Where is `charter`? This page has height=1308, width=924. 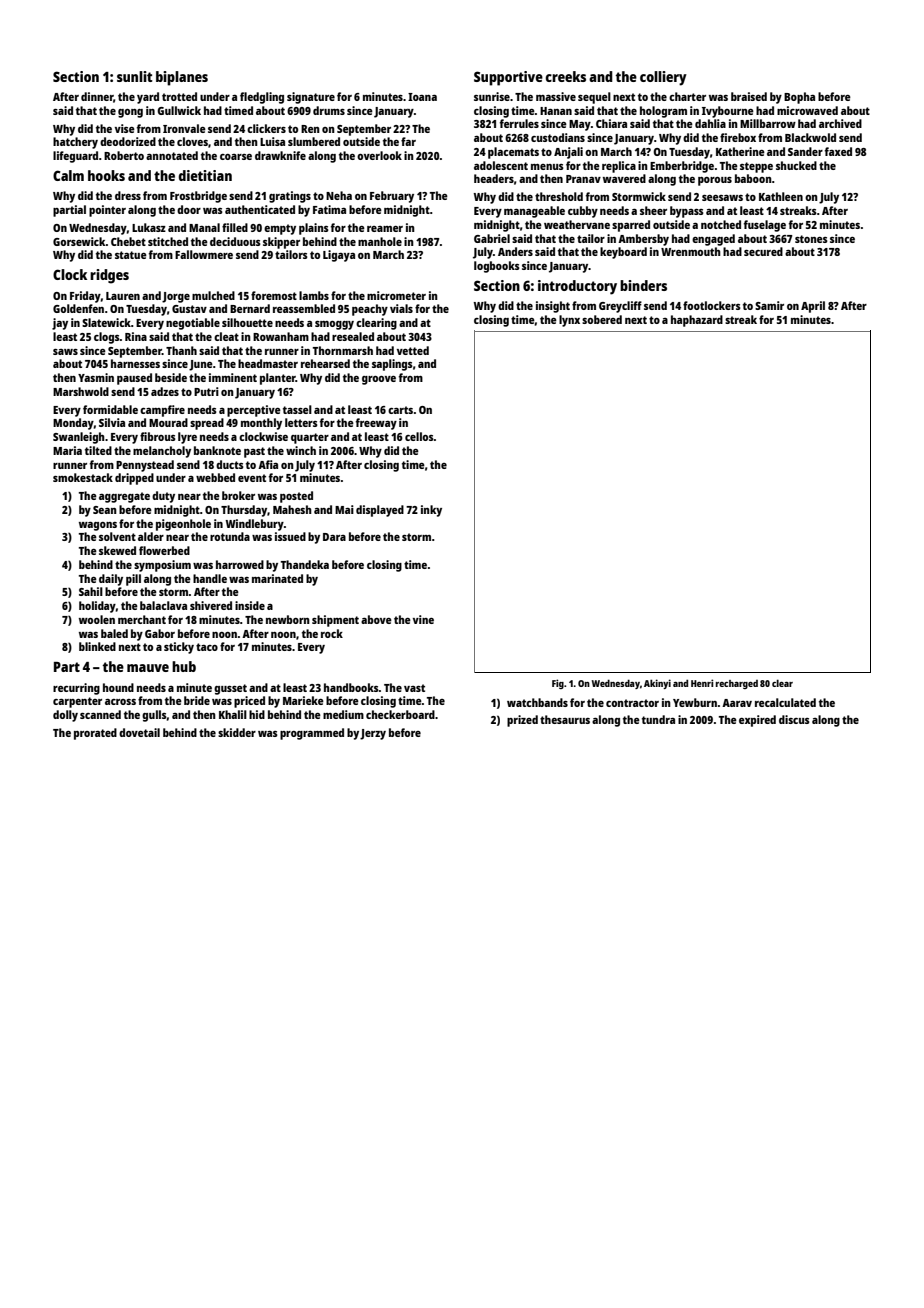 charter is located at coordinates (687, 96).
